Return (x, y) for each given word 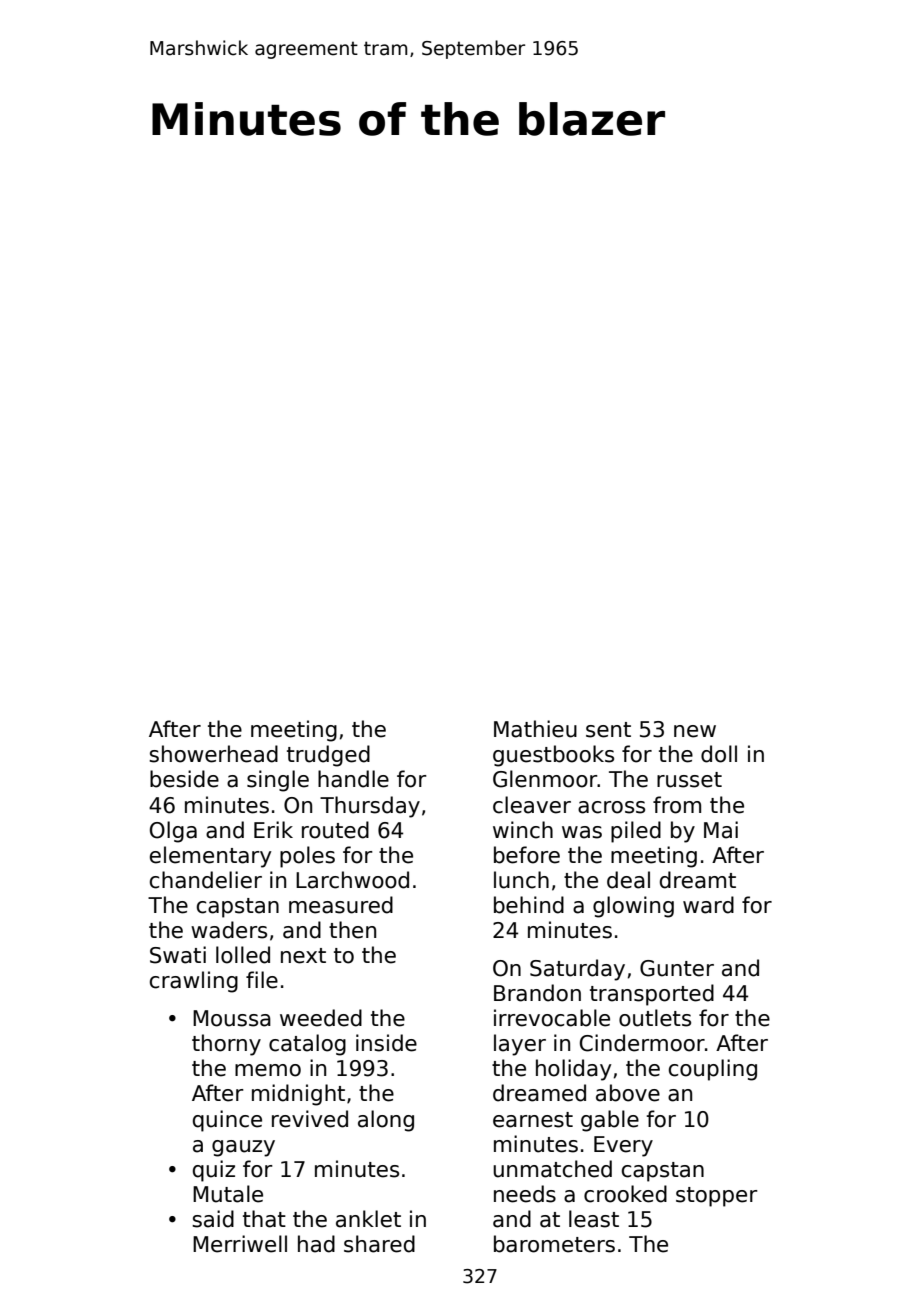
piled (636, 832)
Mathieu (535, 729)
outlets (655, 1018)
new (695, 731)
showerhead (213, 754)
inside (386, 1043)
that (264, 1219)
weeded (321, 1018)
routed (335, 830)
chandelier (206, 880)
